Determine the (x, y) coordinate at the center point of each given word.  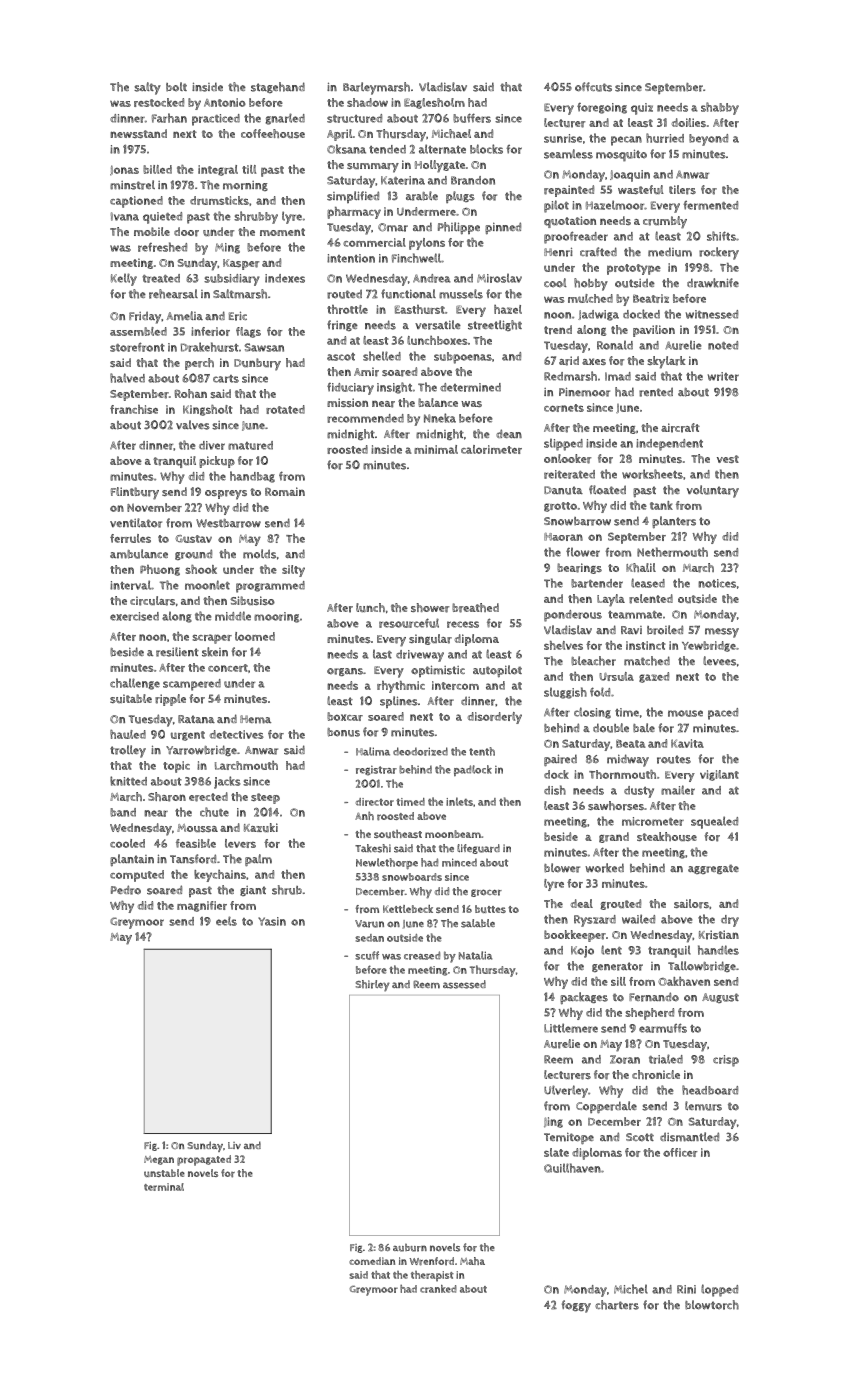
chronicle (656, 1075)
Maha (472, 1261)
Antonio (225, 102)
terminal (164, 1187)
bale (644, 728)
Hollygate (440, 166)
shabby (720, 108)
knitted (128, 781)
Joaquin (630, 176)
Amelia (184, 316)
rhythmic (401, 687)
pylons (427, 244)
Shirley (373, 986)
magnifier (202, 906)
